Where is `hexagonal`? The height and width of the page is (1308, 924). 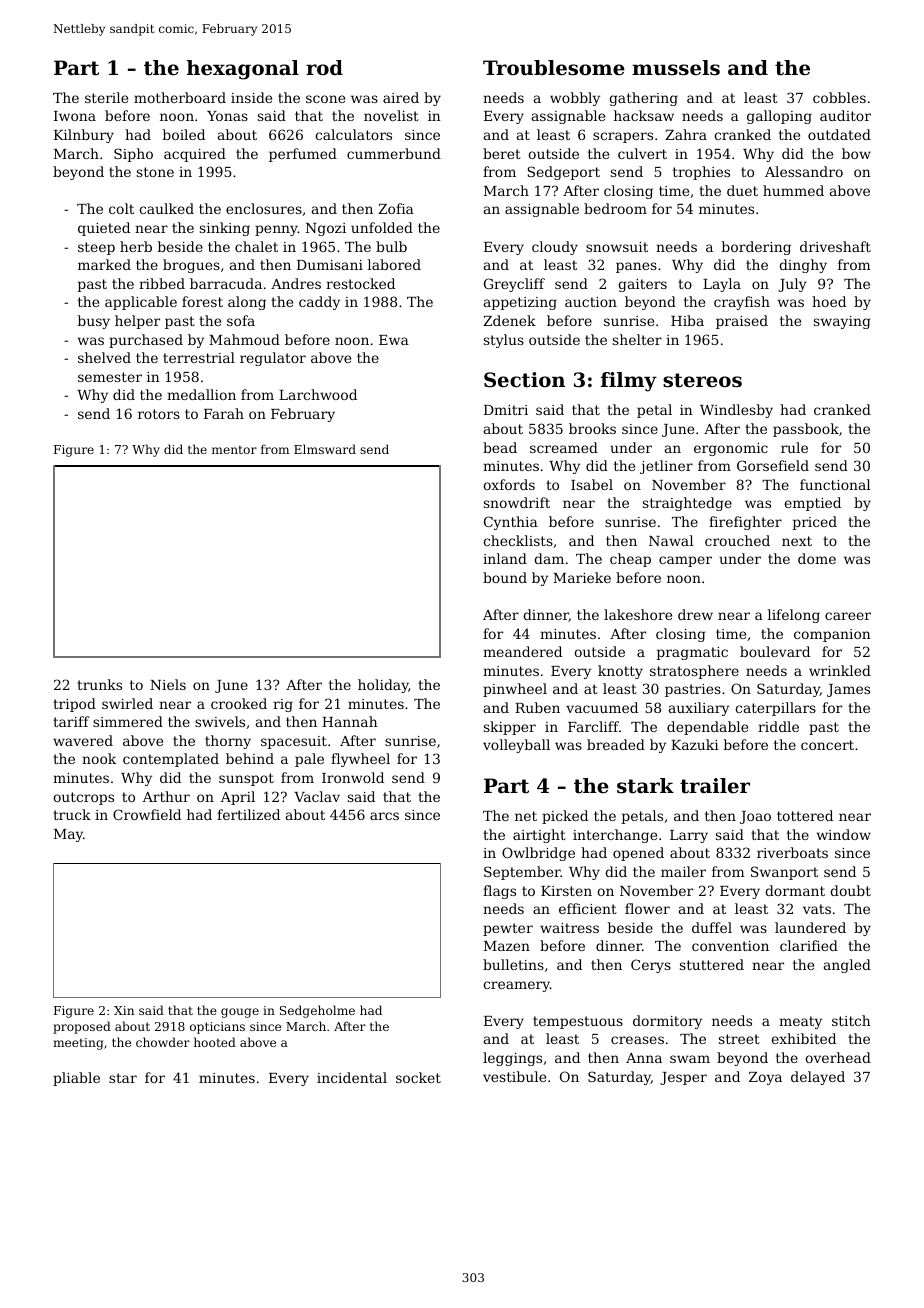 hexagonal is located at coordinates (243, 70).
